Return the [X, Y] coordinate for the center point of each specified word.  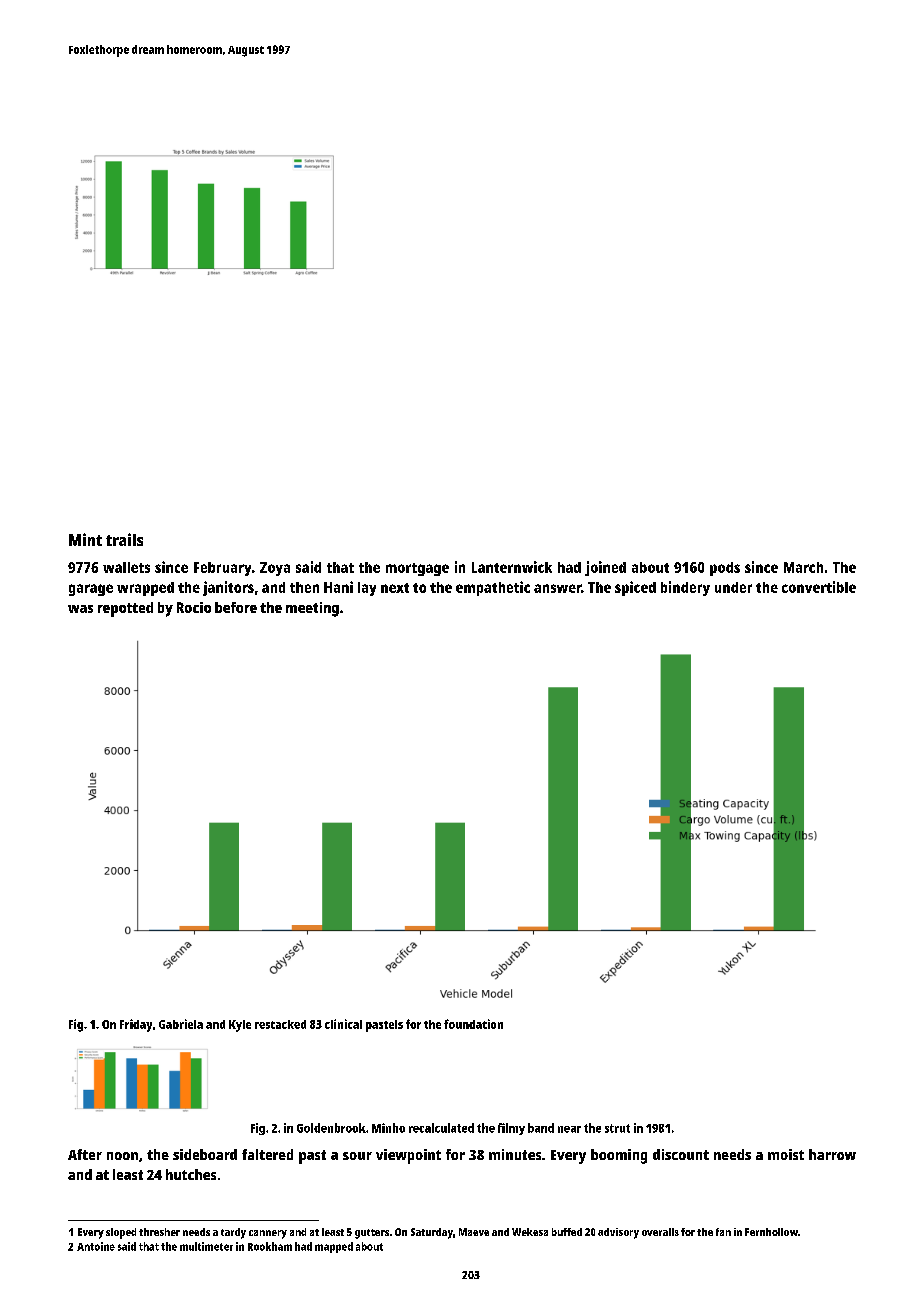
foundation [473, 1024]
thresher [159, 1232]
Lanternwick [512, 567]
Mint [85, 539]
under [733, 587]
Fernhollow [771, 1232]
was [80, 609]
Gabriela [181, 1024]
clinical [343, 1024]
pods [725, 569]
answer [557, 588]
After [85, 1154]
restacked [280, 1024]
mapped [334, 1247]
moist [786, 1154]
